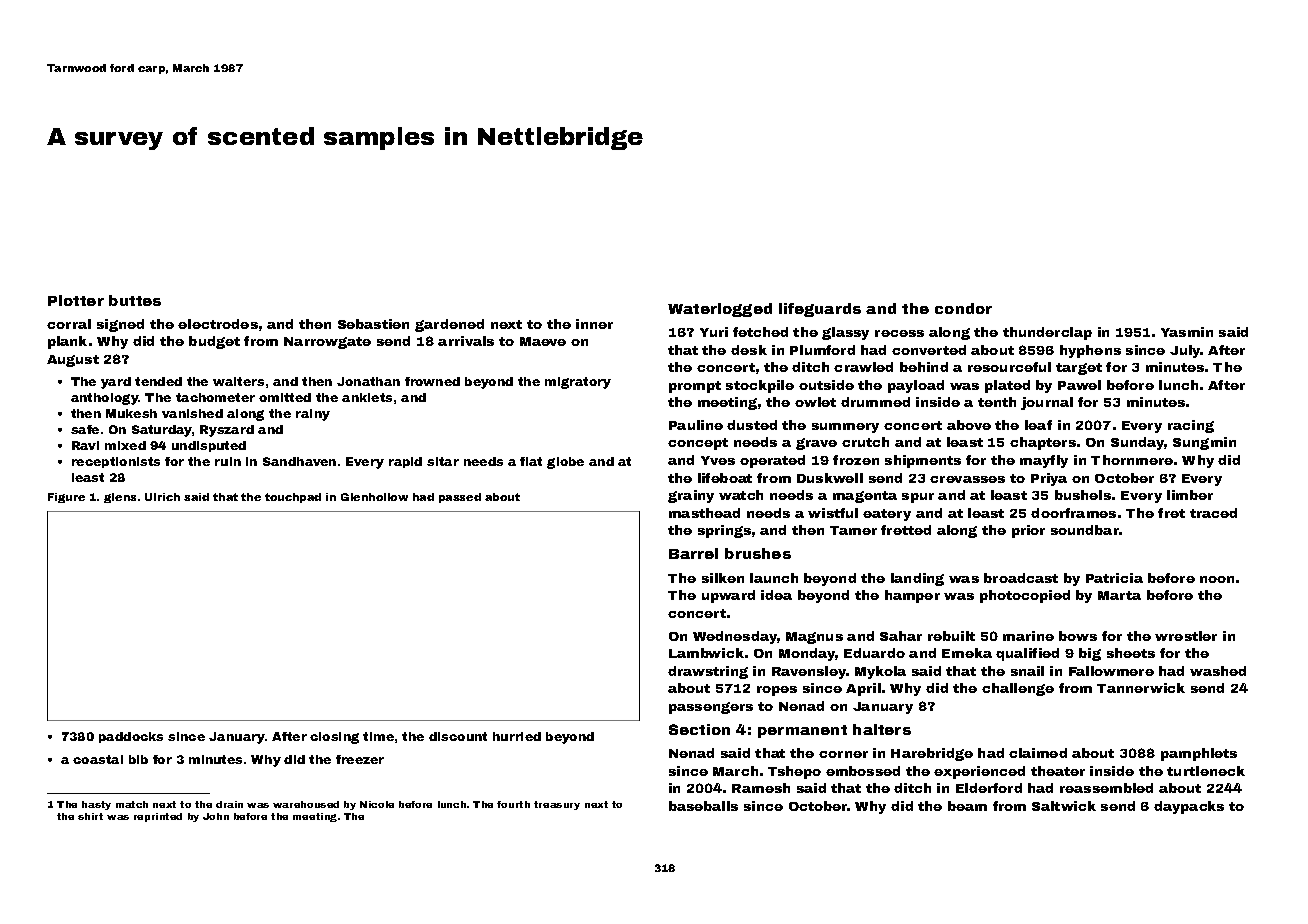 This document has width=1308, height=924. What do you see at coordinates (814, 638) in the document?
I see `Magnus` at bounding box center [814, 638].
